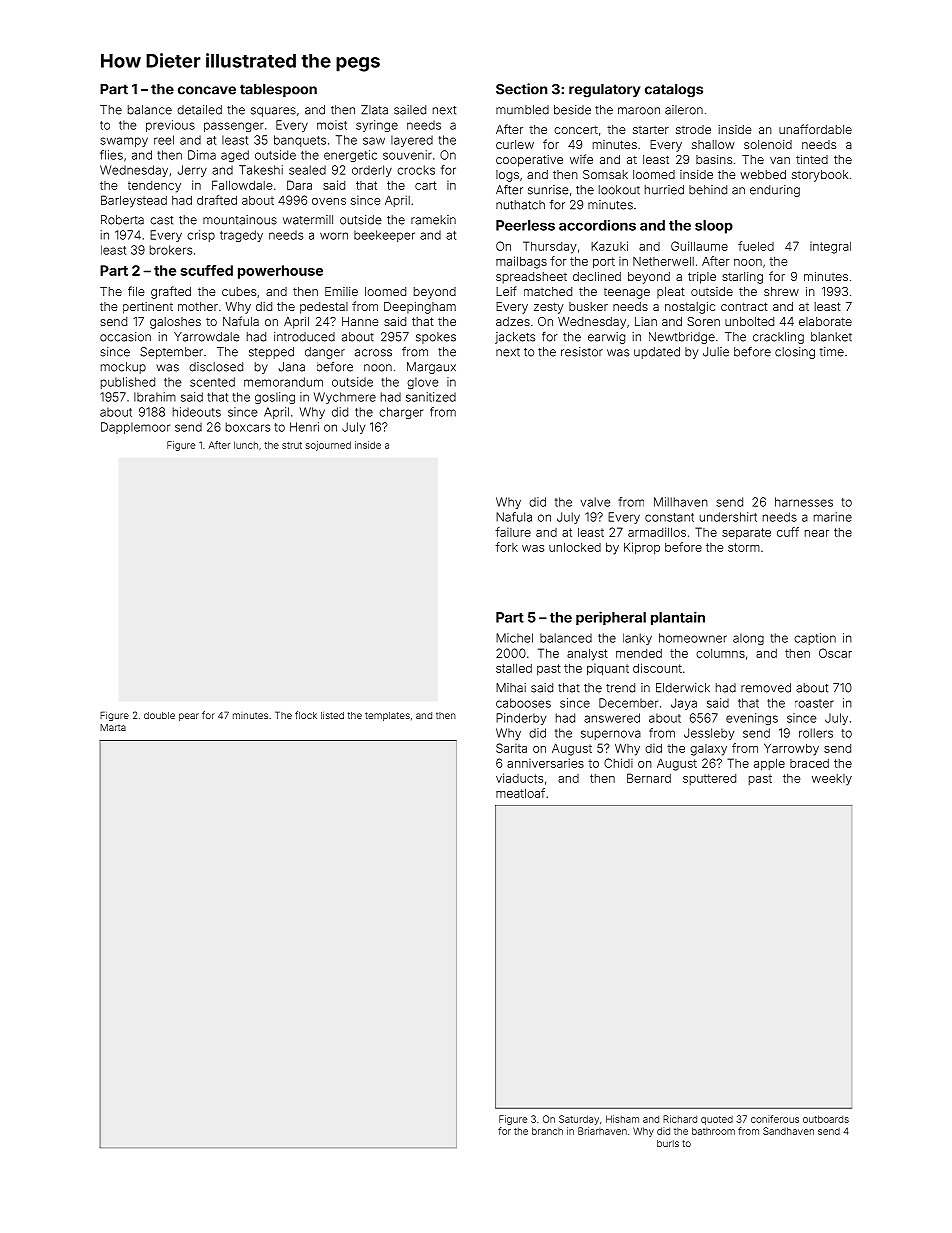 The height and width of the screenshot is (1233, 952). Describe the element at coordinates (155, 397) in the screenshot. I see `Ibrahim` at that location.
